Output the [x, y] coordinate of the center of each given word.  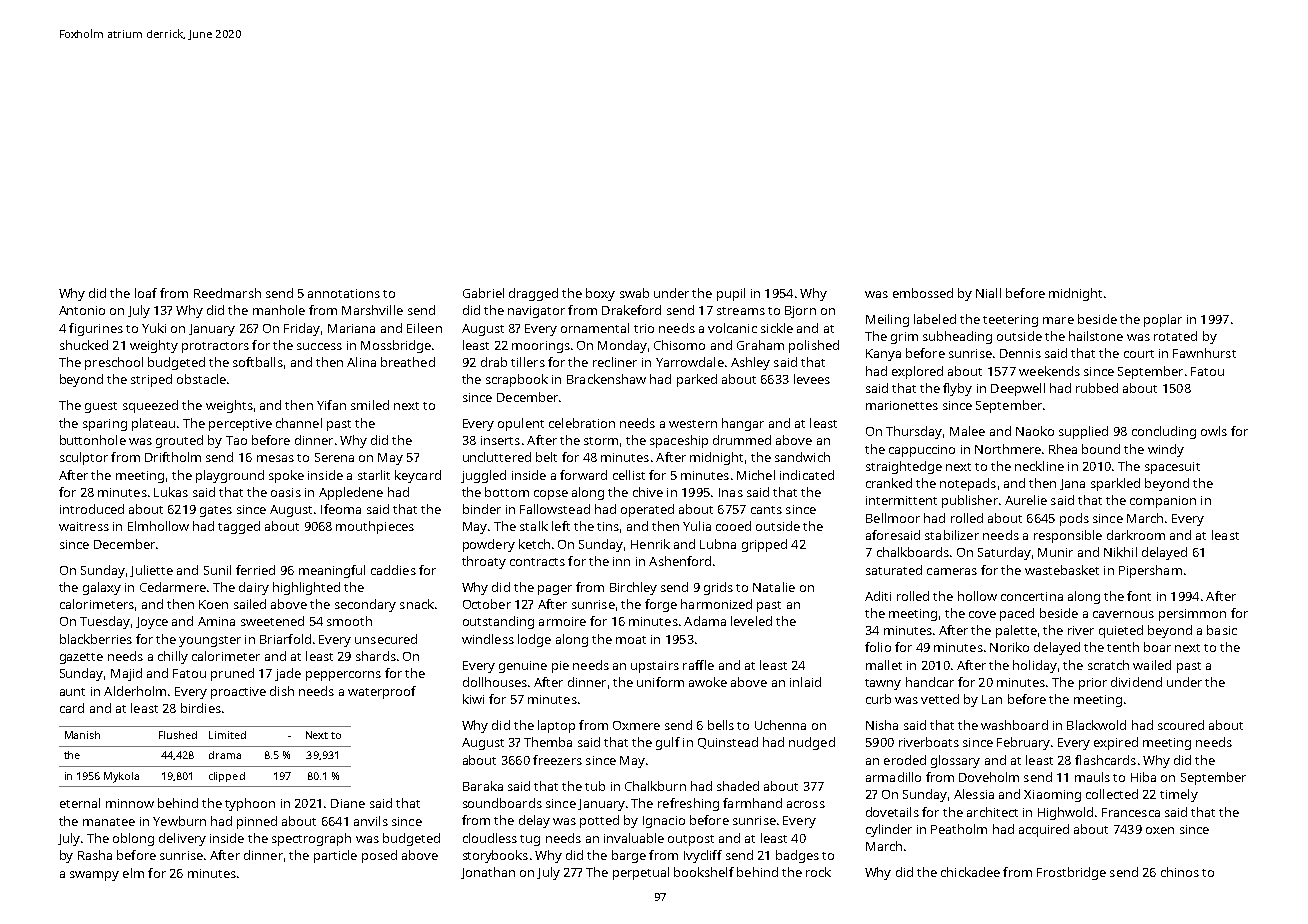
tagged [239, 527]
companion [1163, 502]
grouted [179, 441]
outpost [691, 840]
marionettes [902, 405]
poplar [1163, 320]
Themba [548, 742]
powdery [489, 545]
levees [812, 379]
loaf [146, 293]
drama [225, 755]
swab [634, 293]
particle [335, 856]
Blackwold [1096, 725]
